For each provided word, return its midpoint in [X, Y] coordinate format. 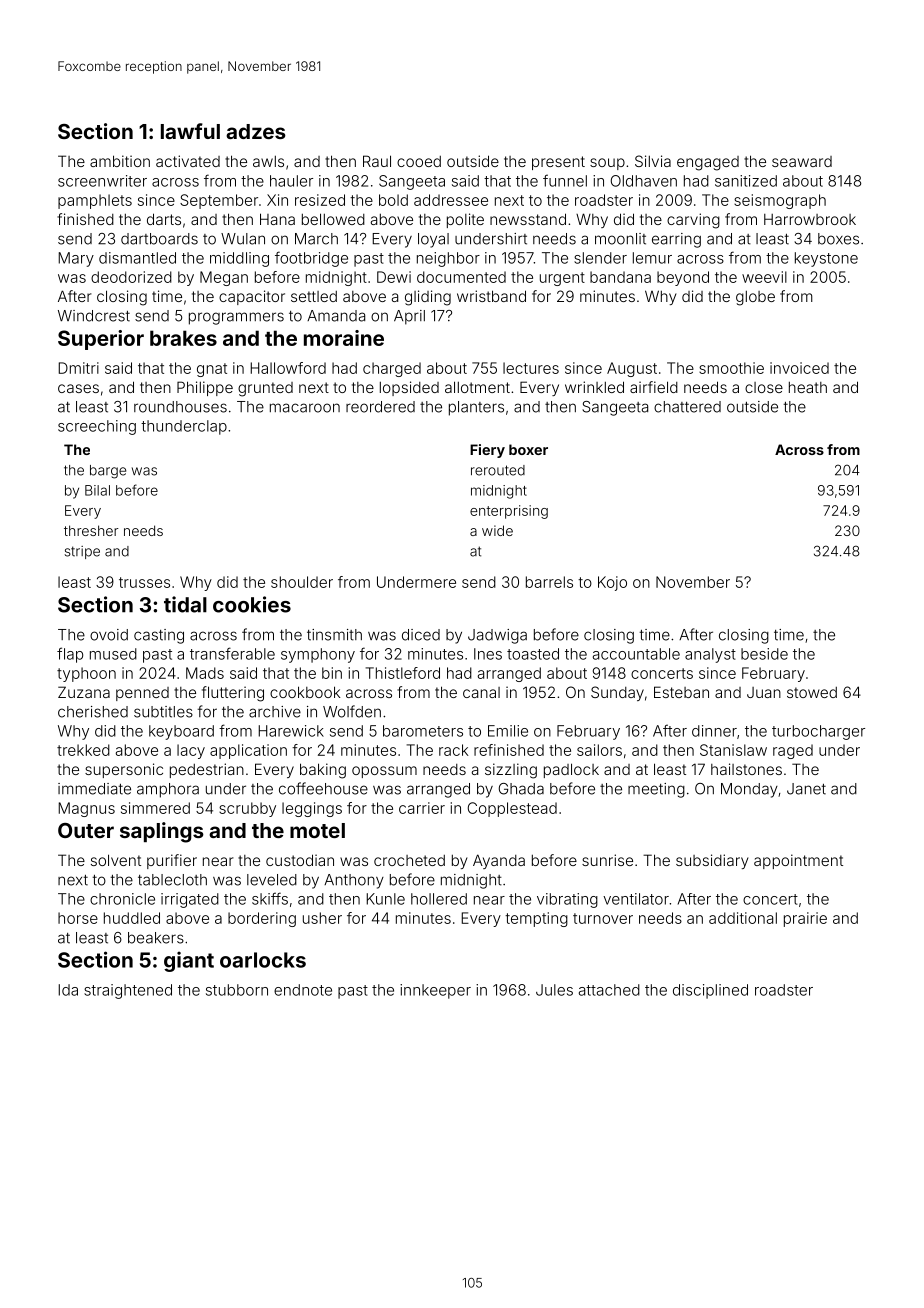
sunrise [607, 860]
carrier [422, 808]
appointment [798, 861]
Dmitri [78, 368]
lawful [190, 131]
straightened [128, 991]
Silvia [653, 161]
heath [808, 387]
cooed [419, 161]
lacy [191, 751]
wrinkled [594, 387]
